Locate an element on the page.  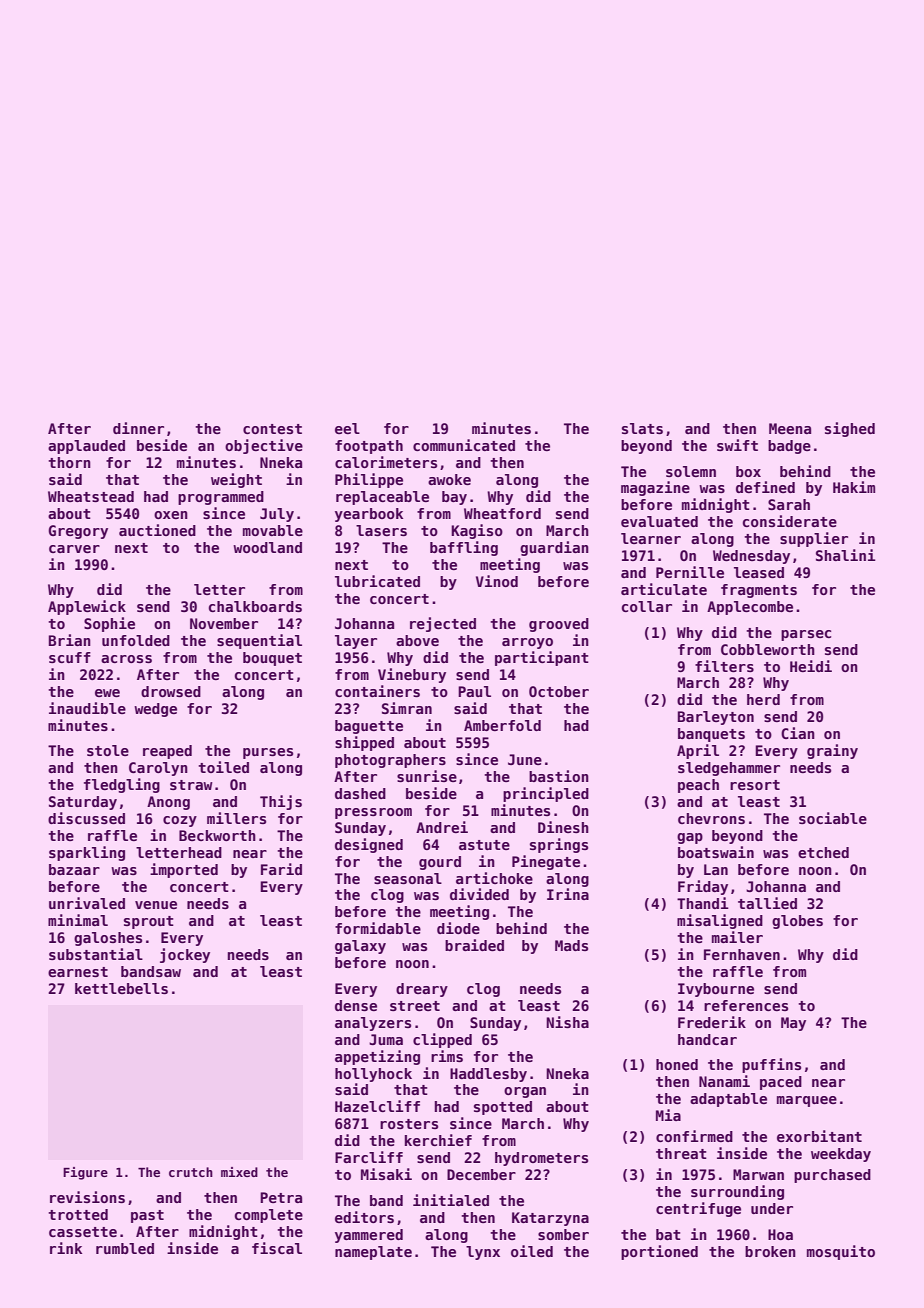
mixed is located at coordinates (239, 1172).
